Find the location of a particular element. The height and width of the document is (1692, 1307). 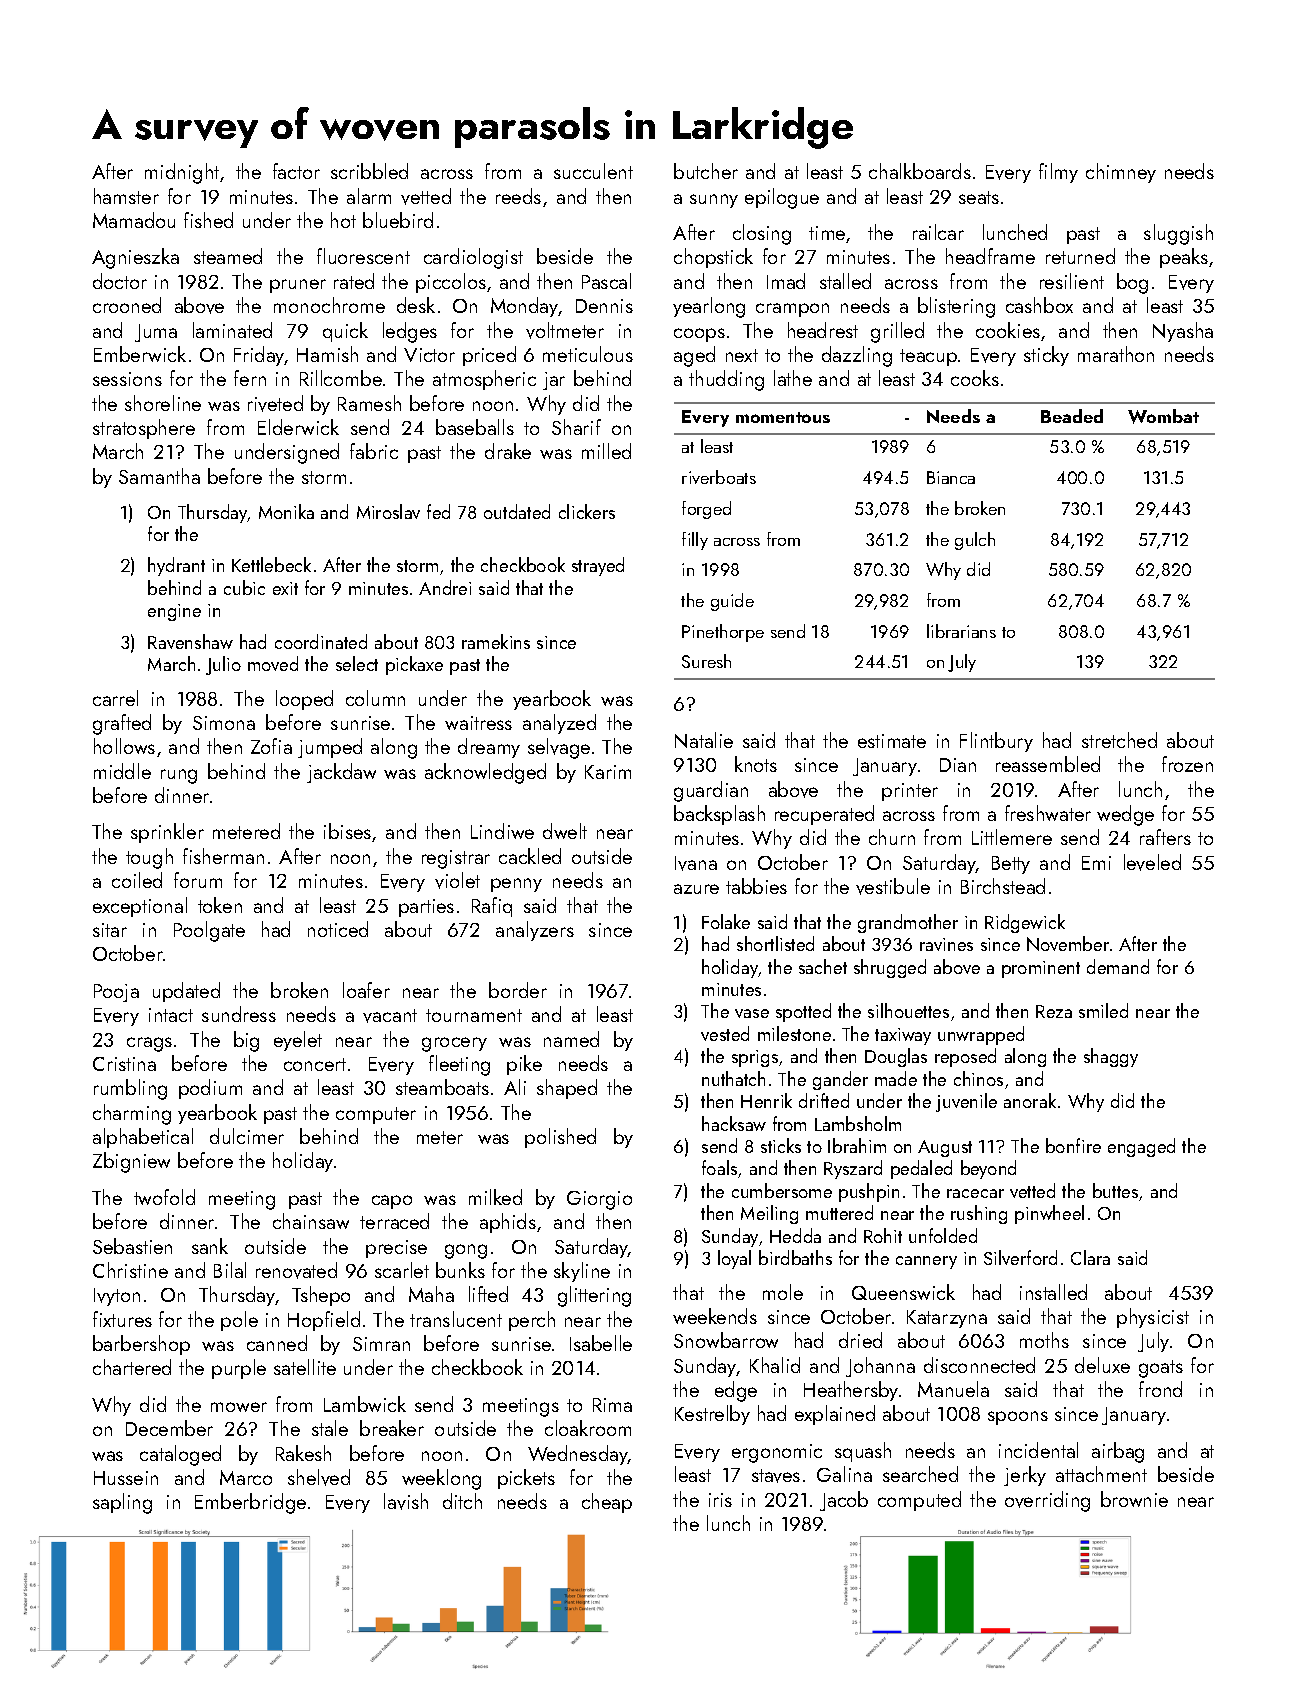

taxiway is located at coordinates (903, 1036).
